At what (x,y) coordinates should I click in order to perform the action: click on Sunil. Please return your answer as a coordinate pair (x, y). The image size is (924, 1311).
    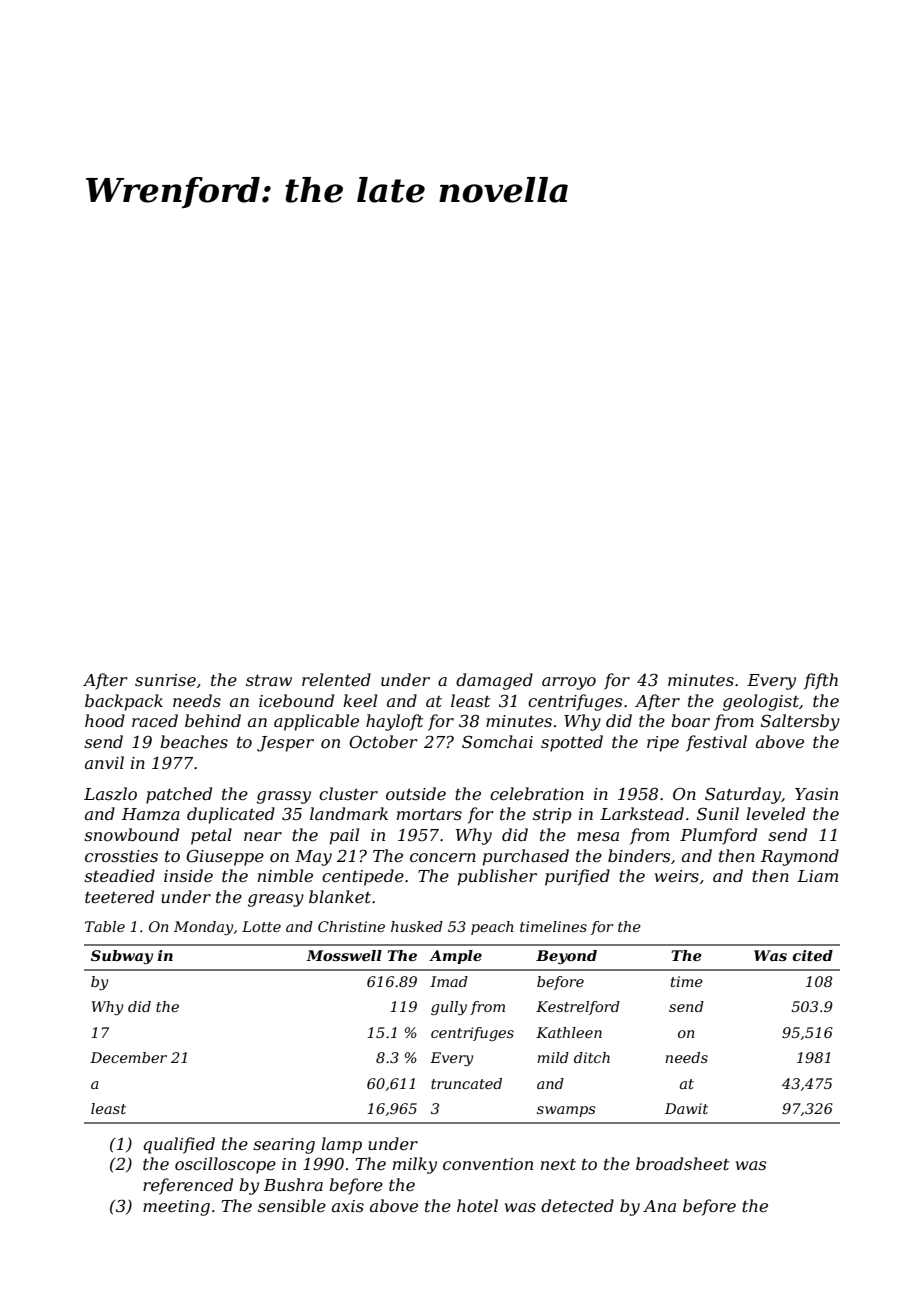
    Looking at the image, I should click on (718, 813).
